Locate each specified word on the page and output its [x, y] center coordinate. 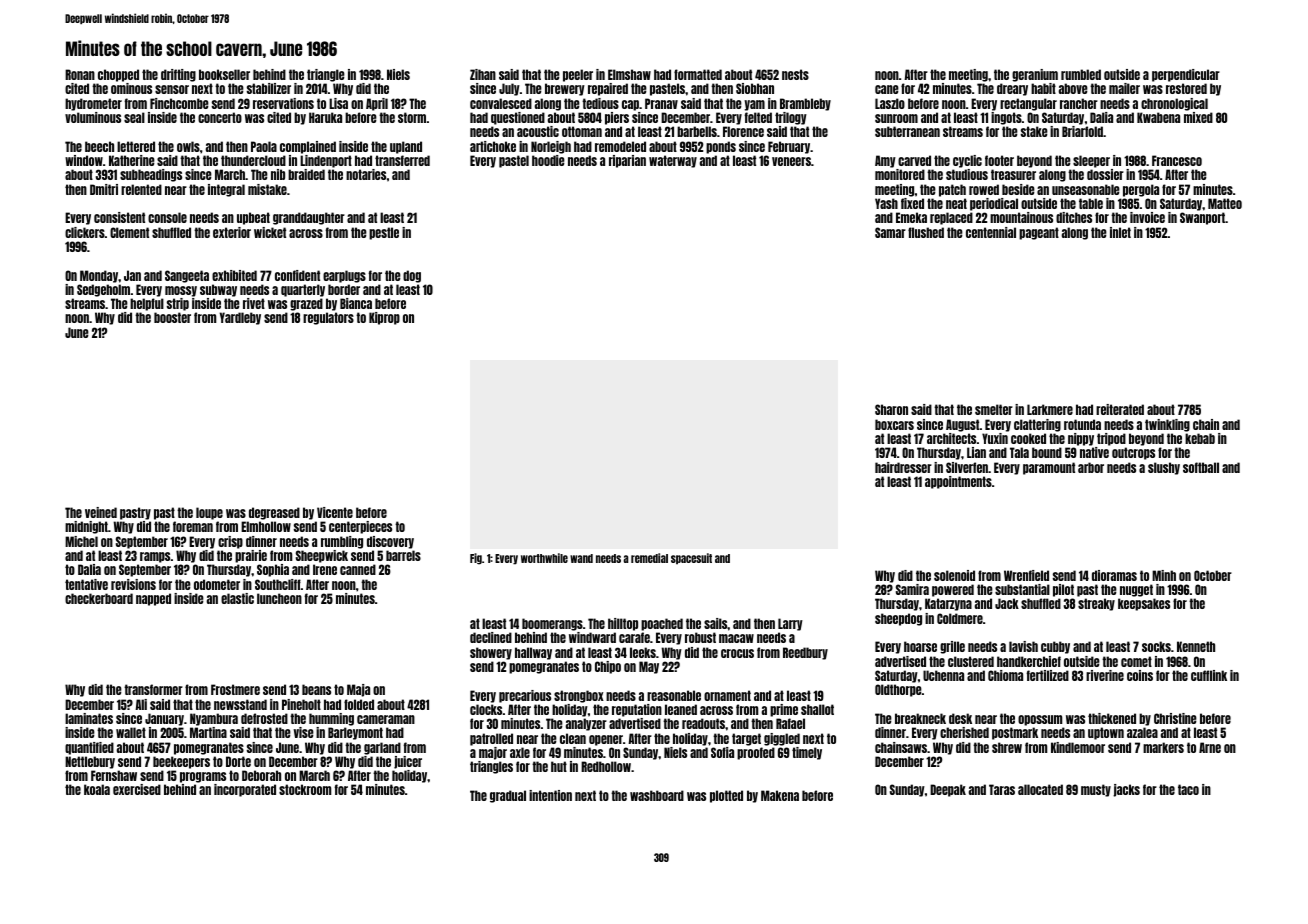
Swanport [1202, 218]
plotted [726, 796]
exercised [137, 789]
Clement [129, 232]
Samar [890, 232]
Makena [780, 795]
